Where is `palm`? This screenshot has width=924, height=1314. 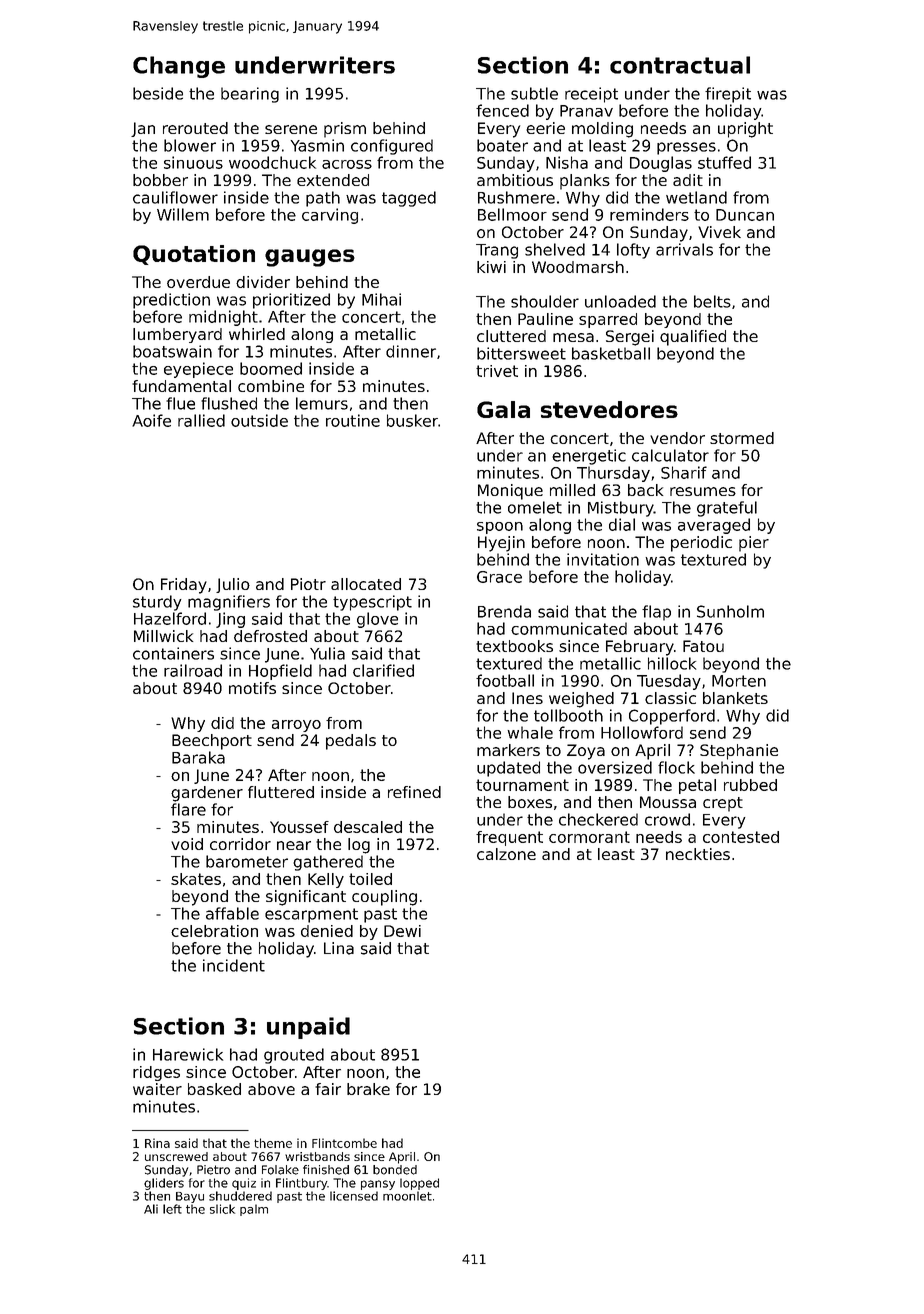 palm is located at coordinates (254, 1210).
